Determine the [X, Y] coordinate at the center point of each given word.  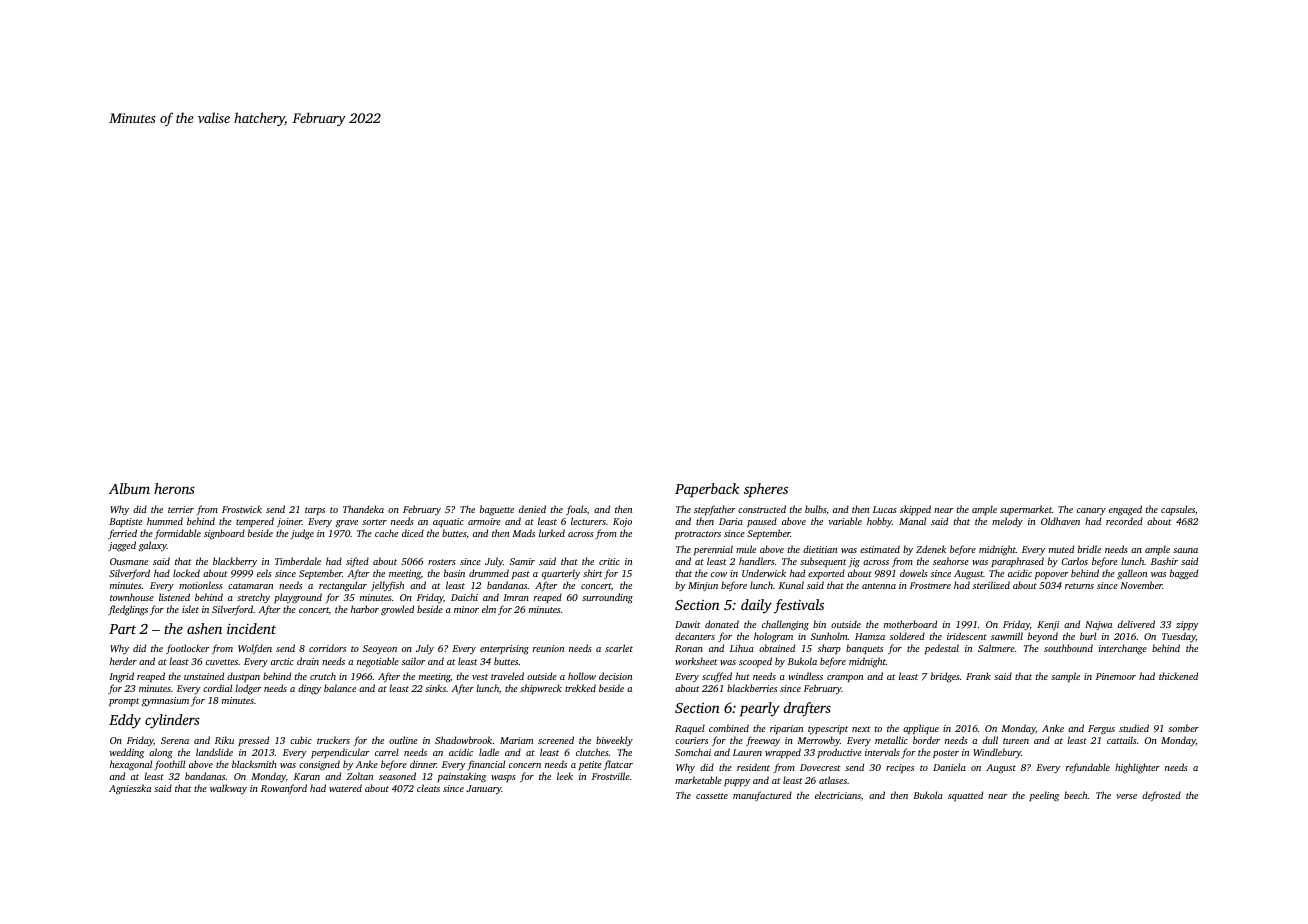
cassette [712, 796]
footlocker [187, 649]
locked [186, 573]
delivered [1136, 624]
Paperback [707, 490]
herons [174, 488]
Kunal [791, 585]
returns [1079, 586]
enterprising [504, 650]
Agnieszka [130, 789]
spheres [766, 490]
